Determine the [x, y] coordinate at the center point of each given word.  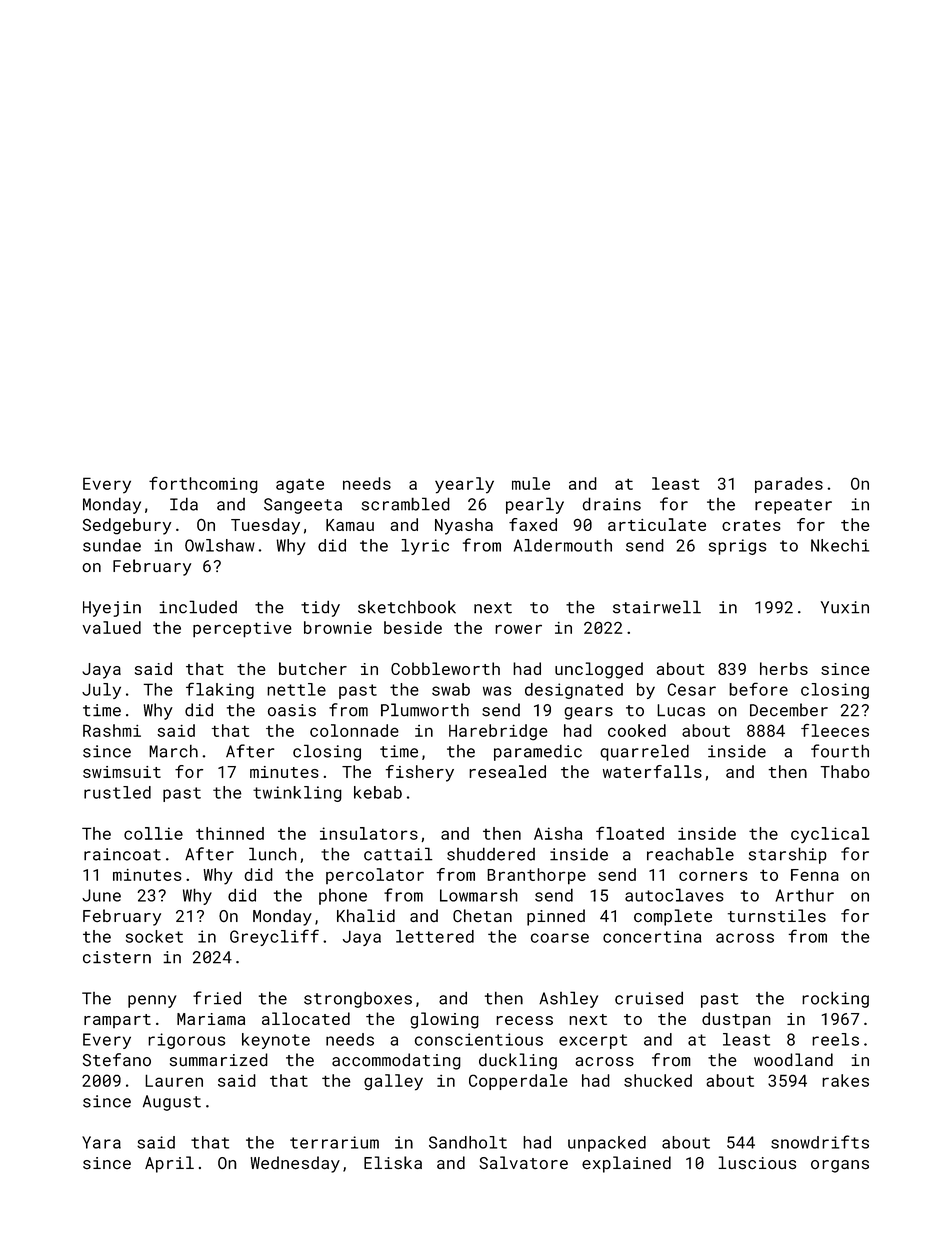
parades [789, 485]
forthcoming [203, 485]
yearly [464, 485]
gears [588, 713]
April [169, 1164]
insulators [369, 833]
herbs [784, 668]
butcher [313, 668]
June [101, 895]
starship [788, 855]
